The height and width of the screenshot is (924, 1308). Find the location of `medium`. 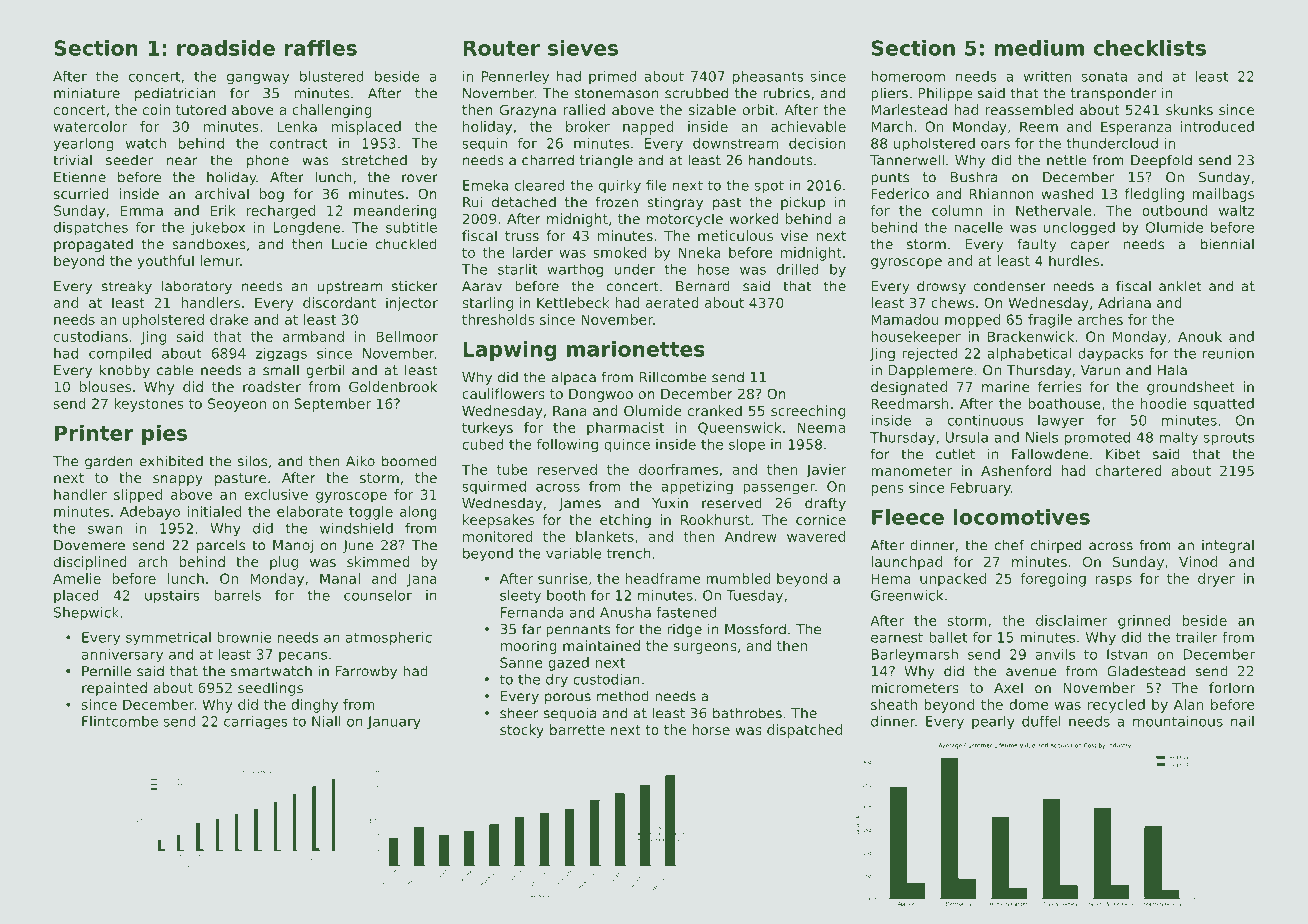

medium is located at coordinates (1039, 48).
